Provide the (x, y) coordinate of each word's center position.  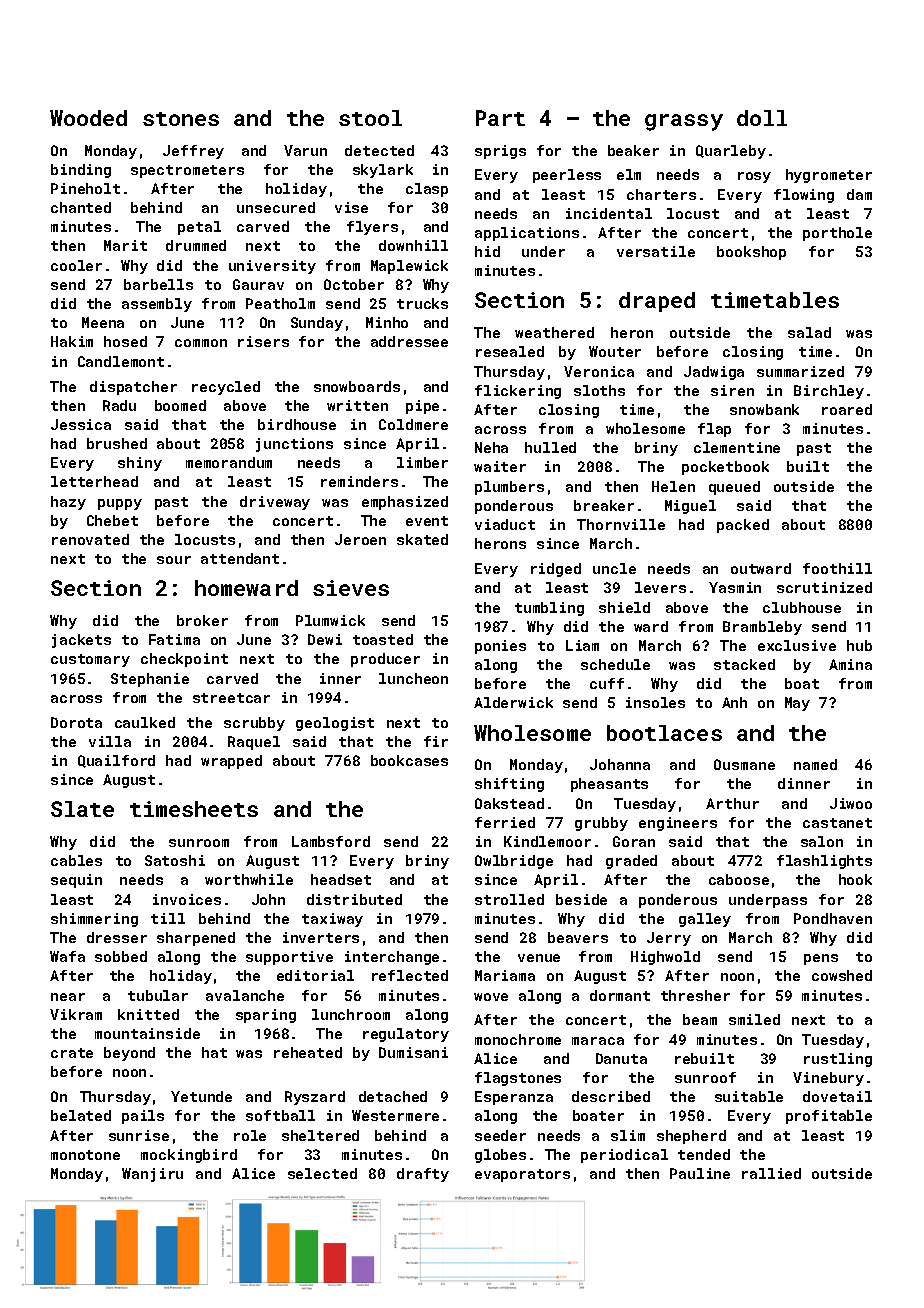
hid (487, 251)
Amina (850, 664)
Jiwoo (851, 803)
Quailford (116, 761)
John (268, 899)
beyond (129, 1054)
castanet (837, 823)
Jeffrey (193, 152)
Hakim (72, 341)
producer (385, 660)
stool (370, 118)
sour (174, 560)
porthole (837, 234)
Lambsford (331, 841)
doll (762, 118)
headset (341, 879)
